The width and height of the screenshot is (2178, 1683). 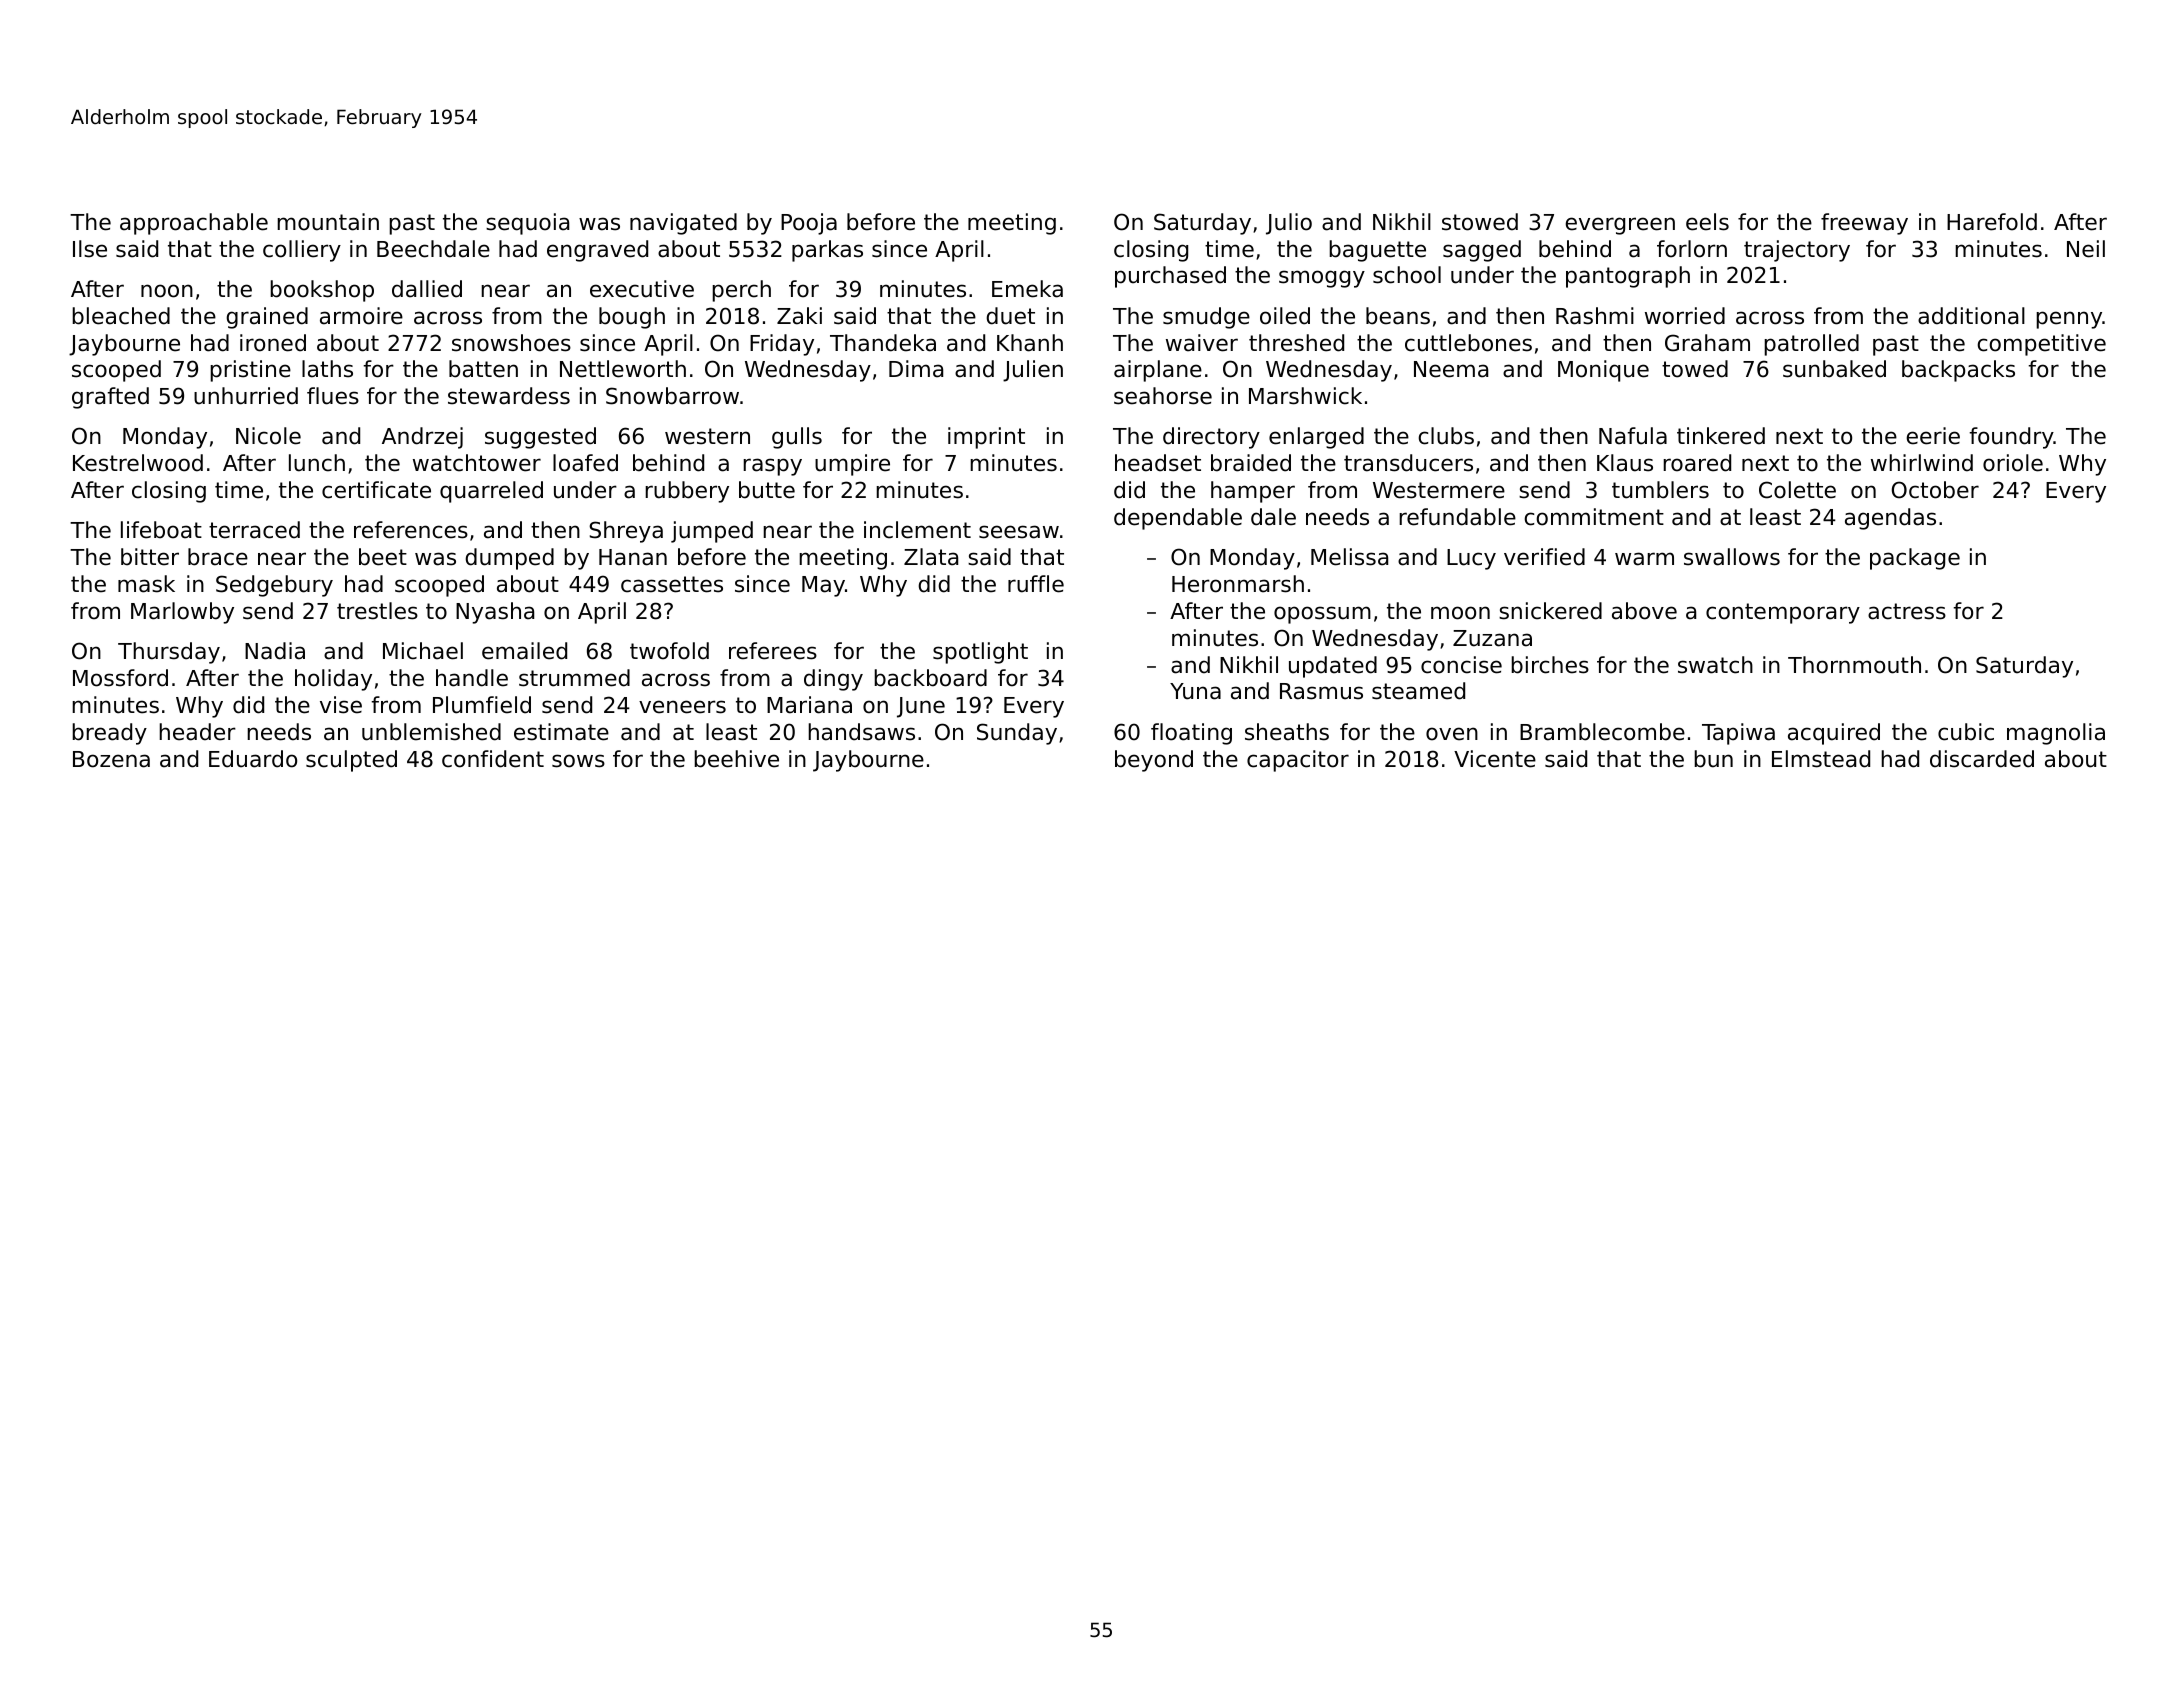 What do you see at coordinates (527, 224) in the screenshot?
I see `sequoia` at bounding box center [527, 224].
